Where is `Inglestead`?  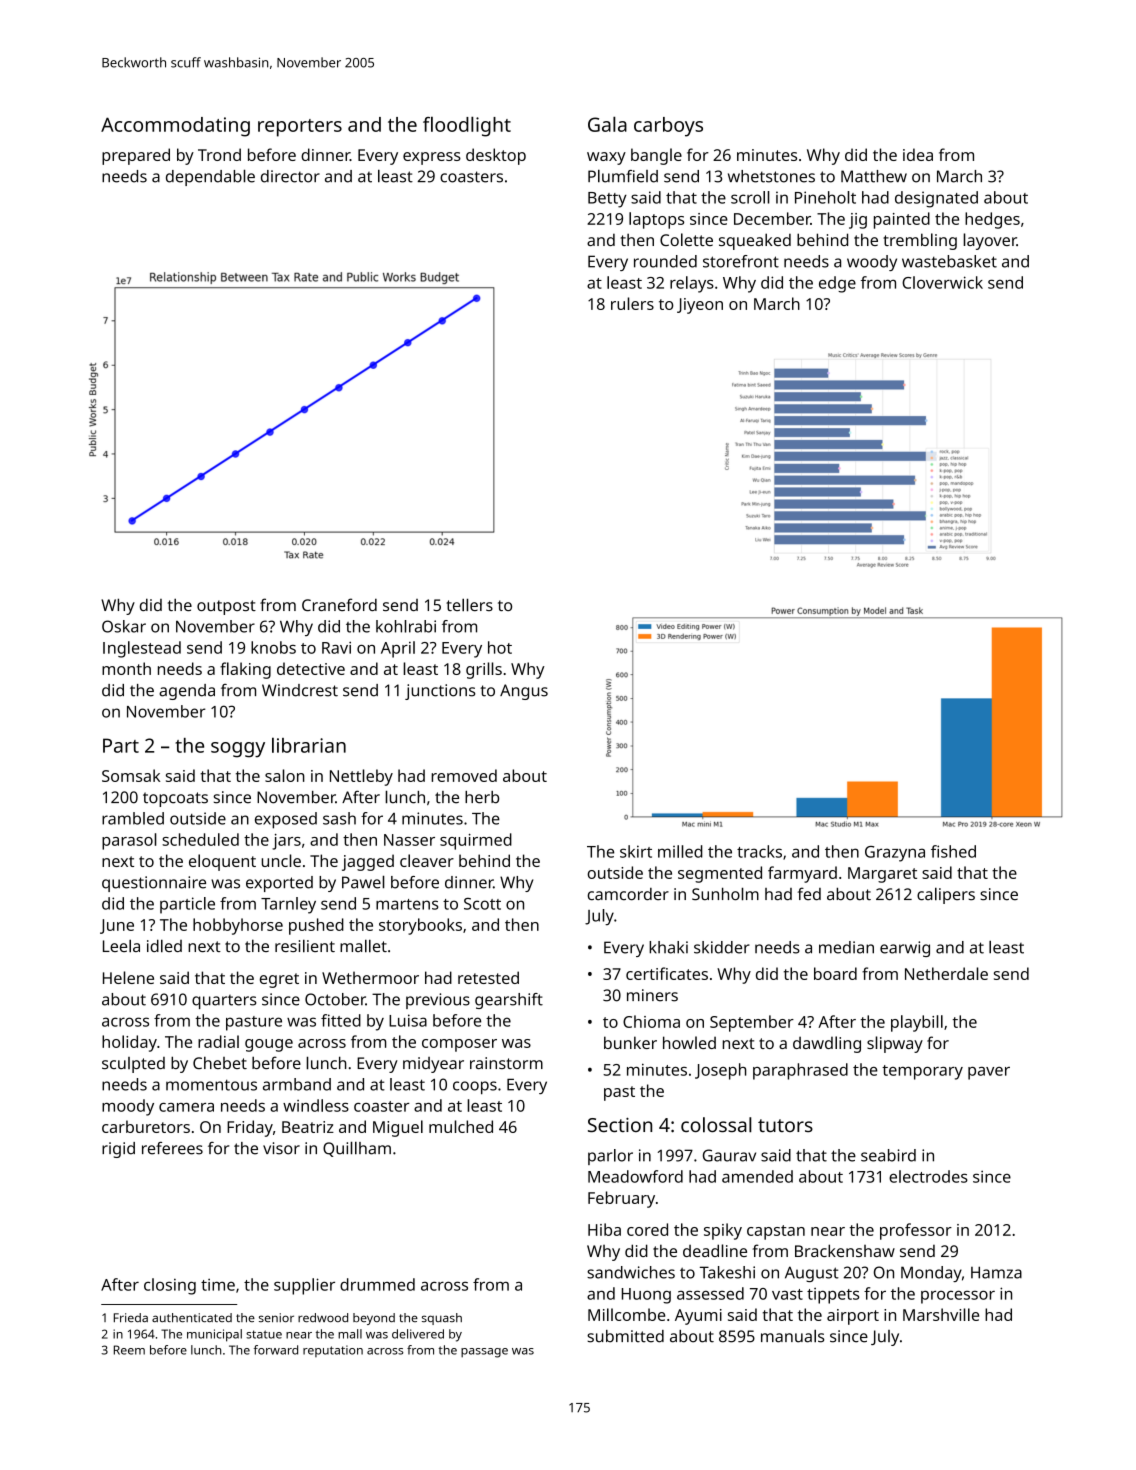 Inglestead is located at coordinates (142, 649).
